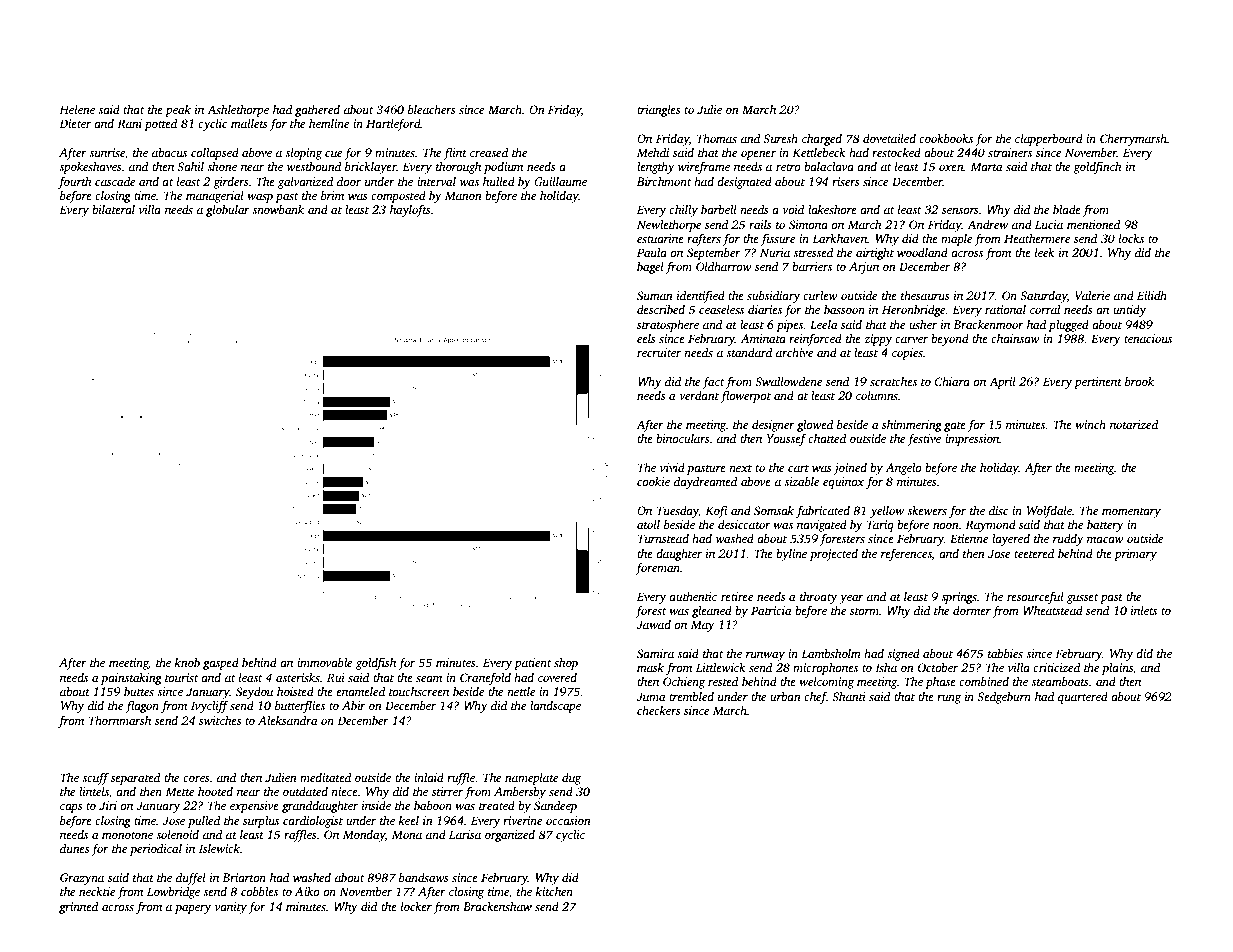 The width and height of the document is (1233, 952). I want to click on kitchen, so click(554, 891).
